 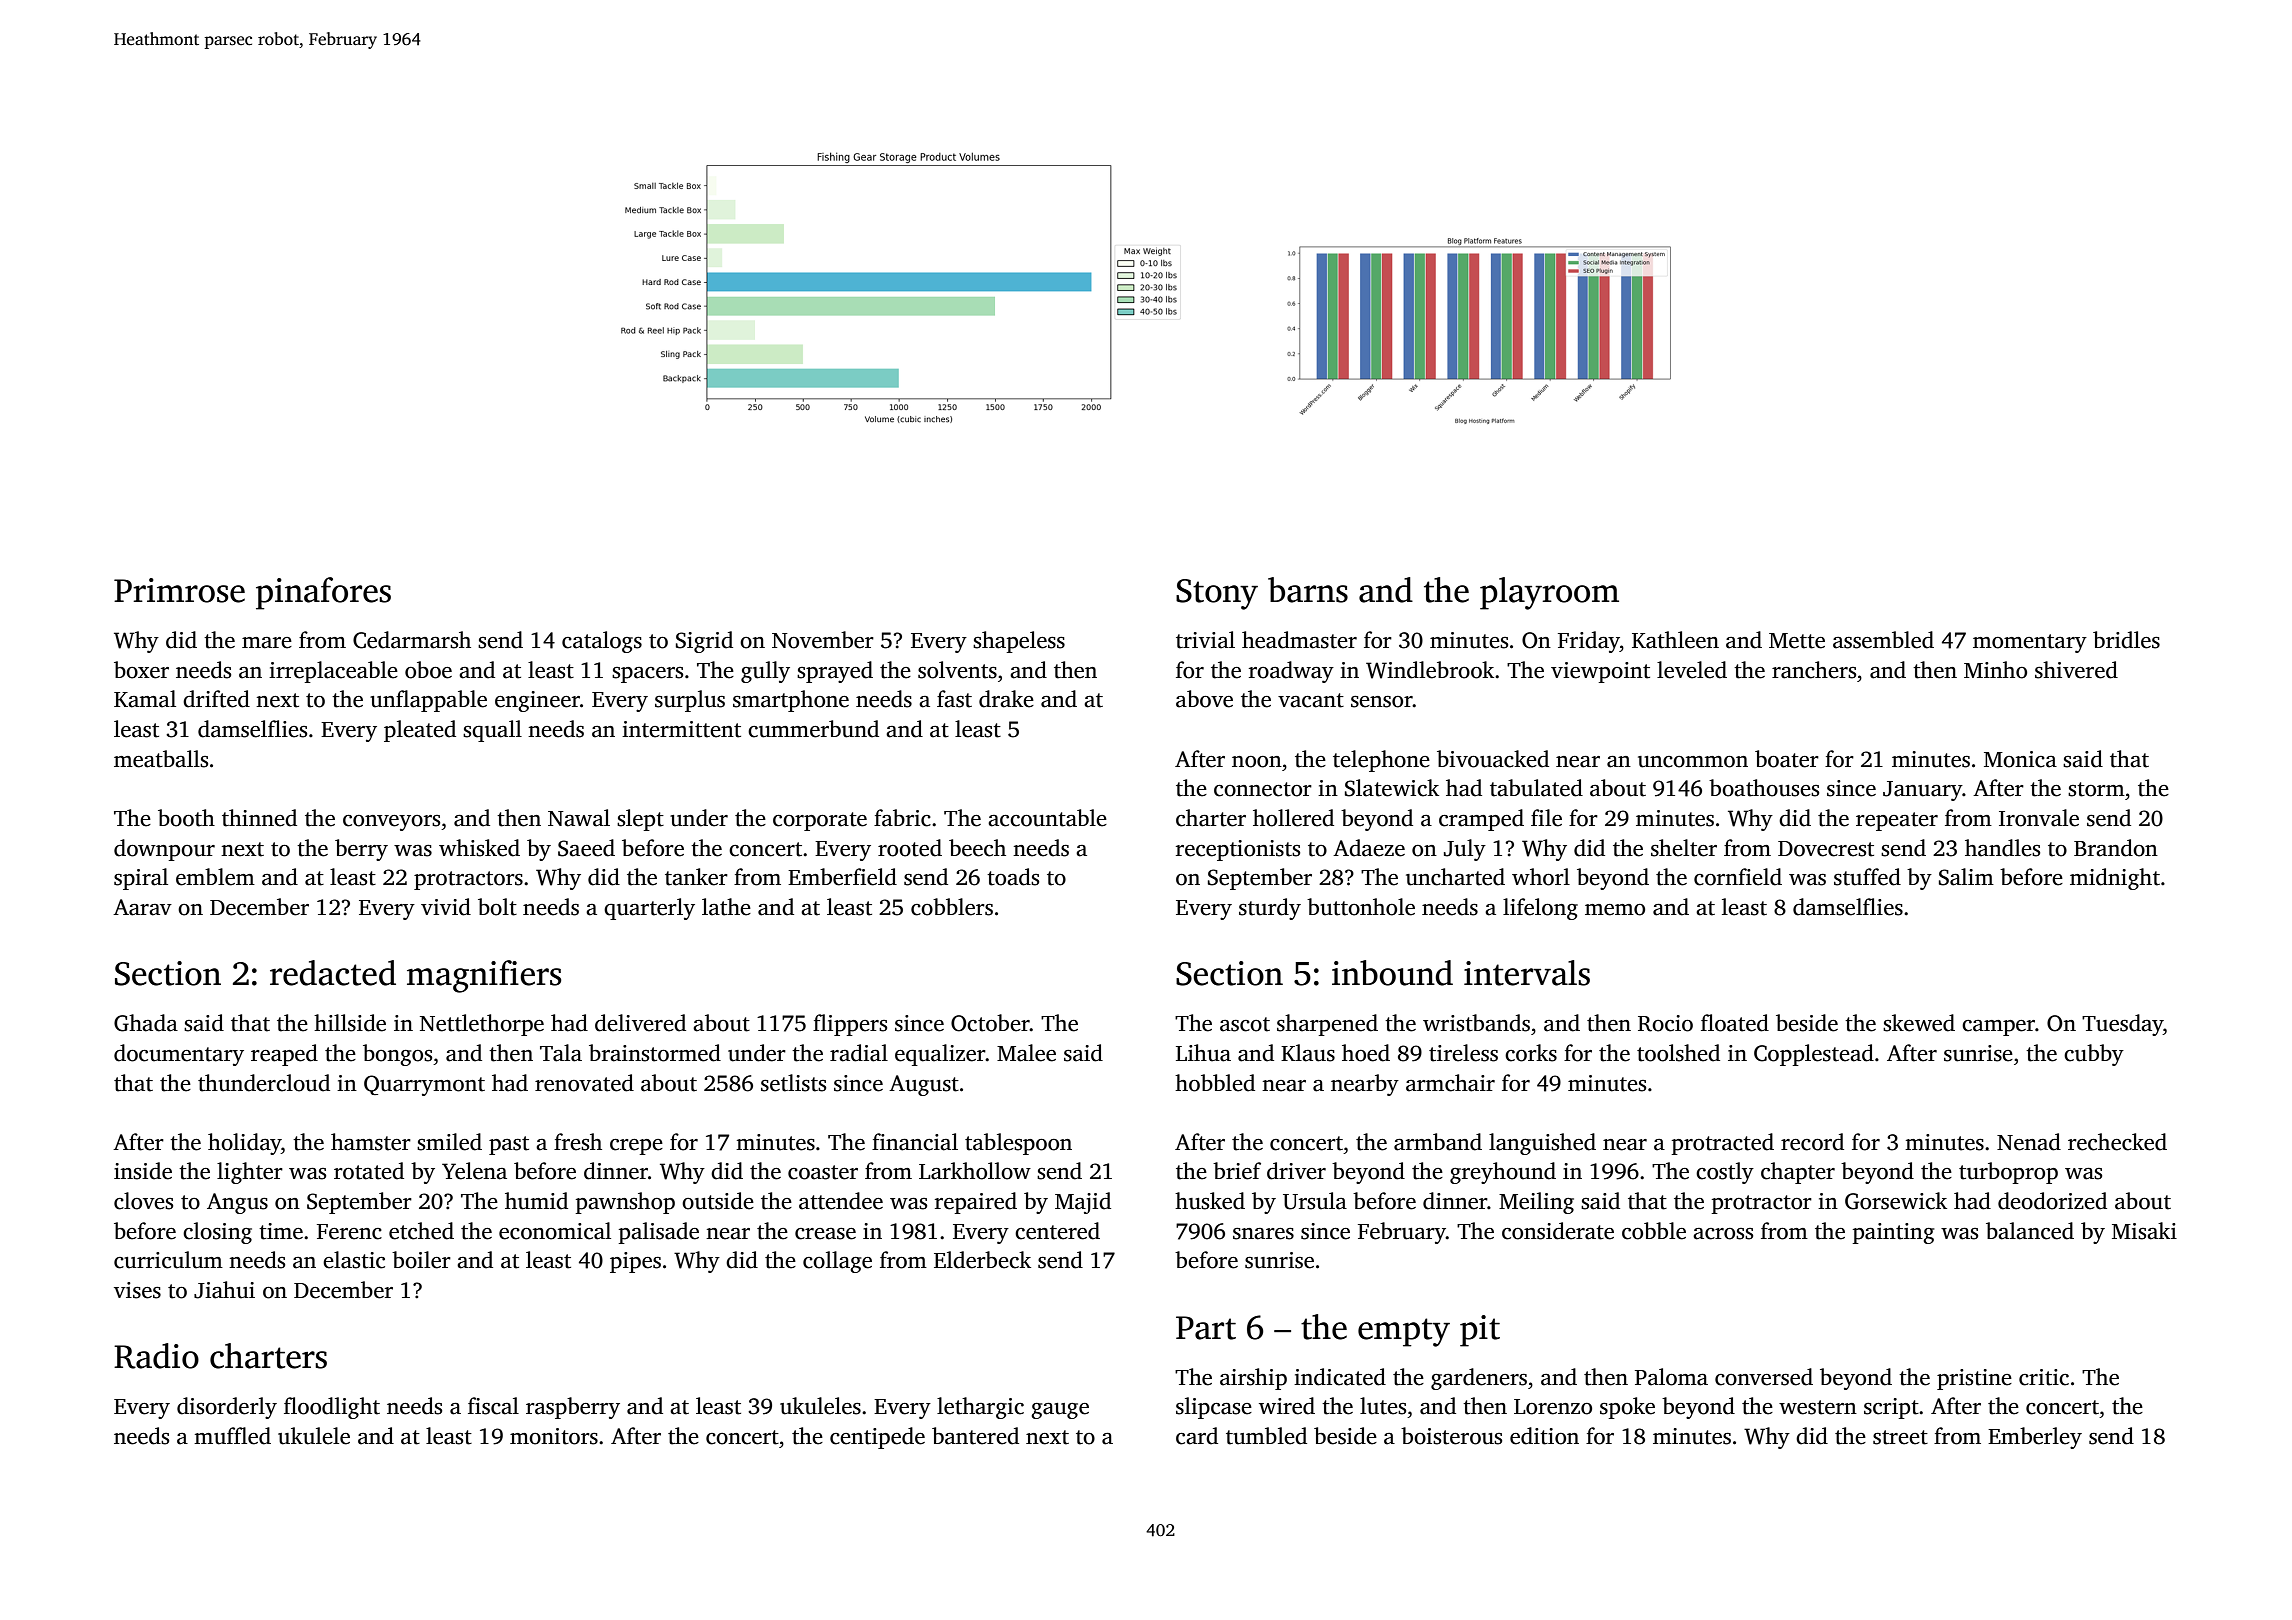 What do you see at coordinates (980, 1408) in the image?
I see `lethargic` at bounding box center [980, 1408].
